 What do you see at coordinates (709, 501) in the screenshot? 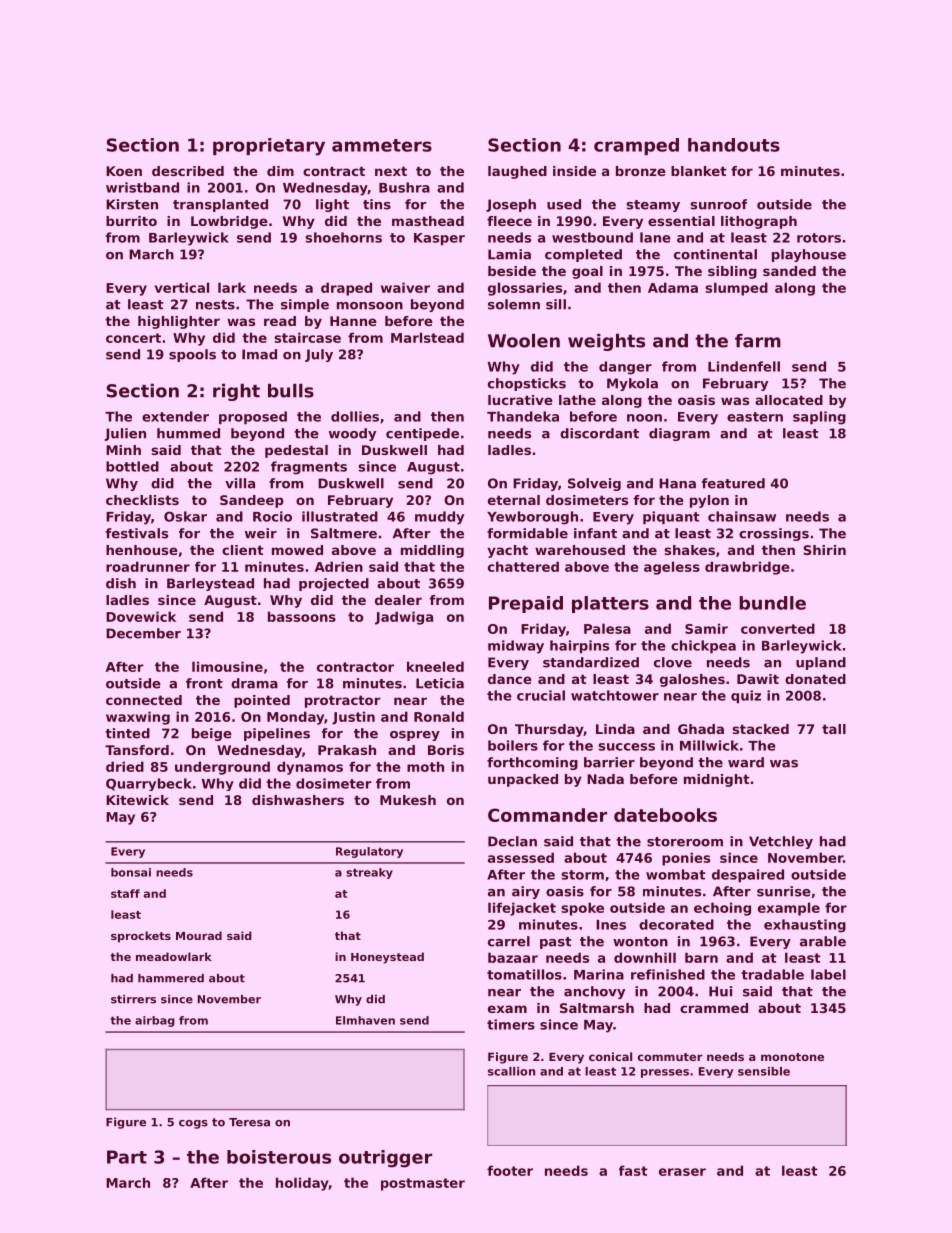
I see `pylon` at bounding box center [709, 501].
